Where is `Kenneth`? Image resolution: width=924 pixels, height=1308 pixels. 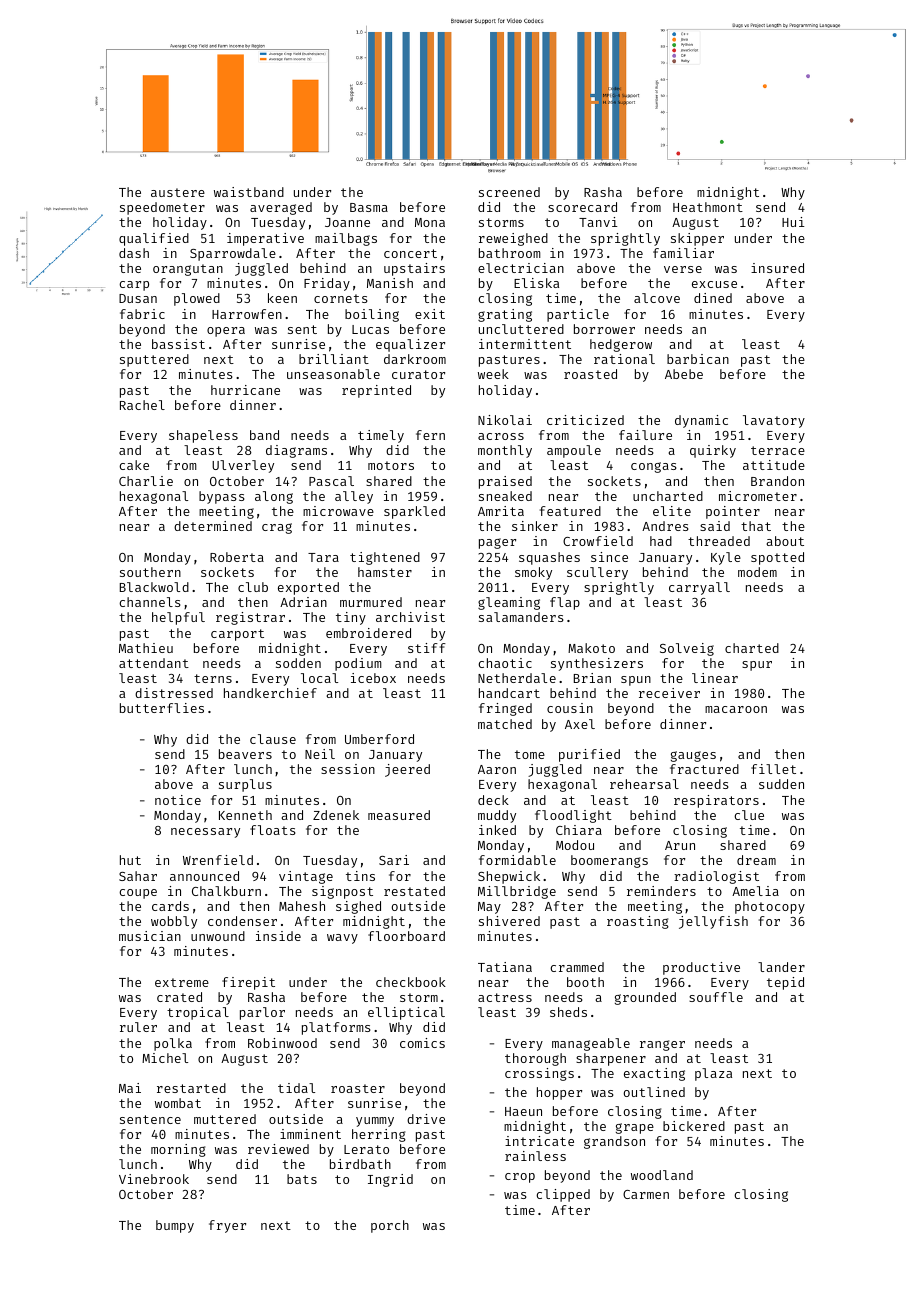
Kenneth is located at coordinates (245, 815).
